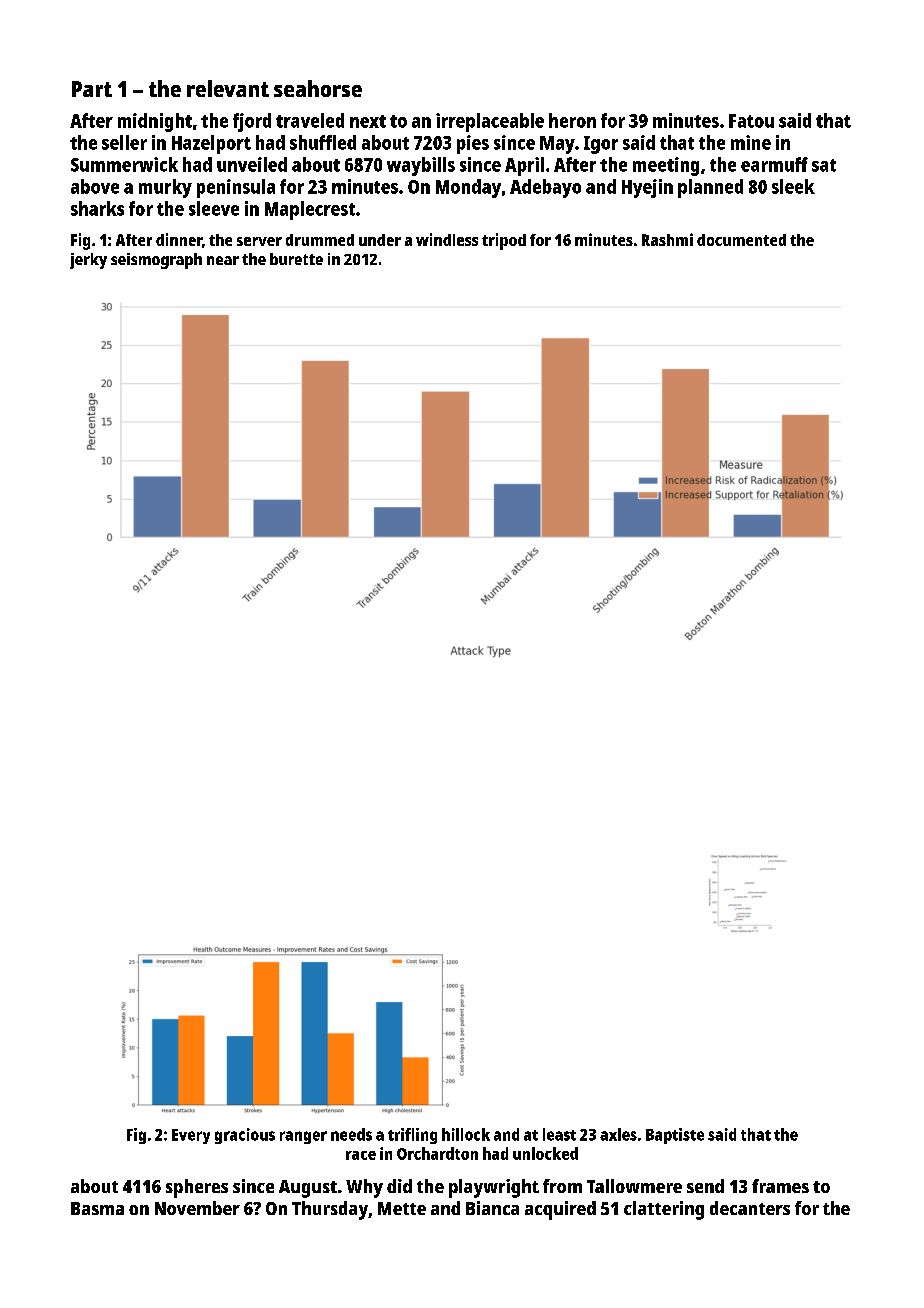 This document has height=1308, width=924. What do you see at coordinates (412, 1136) in the document?
I see `trifling` at bounding box center [412, 1136].
